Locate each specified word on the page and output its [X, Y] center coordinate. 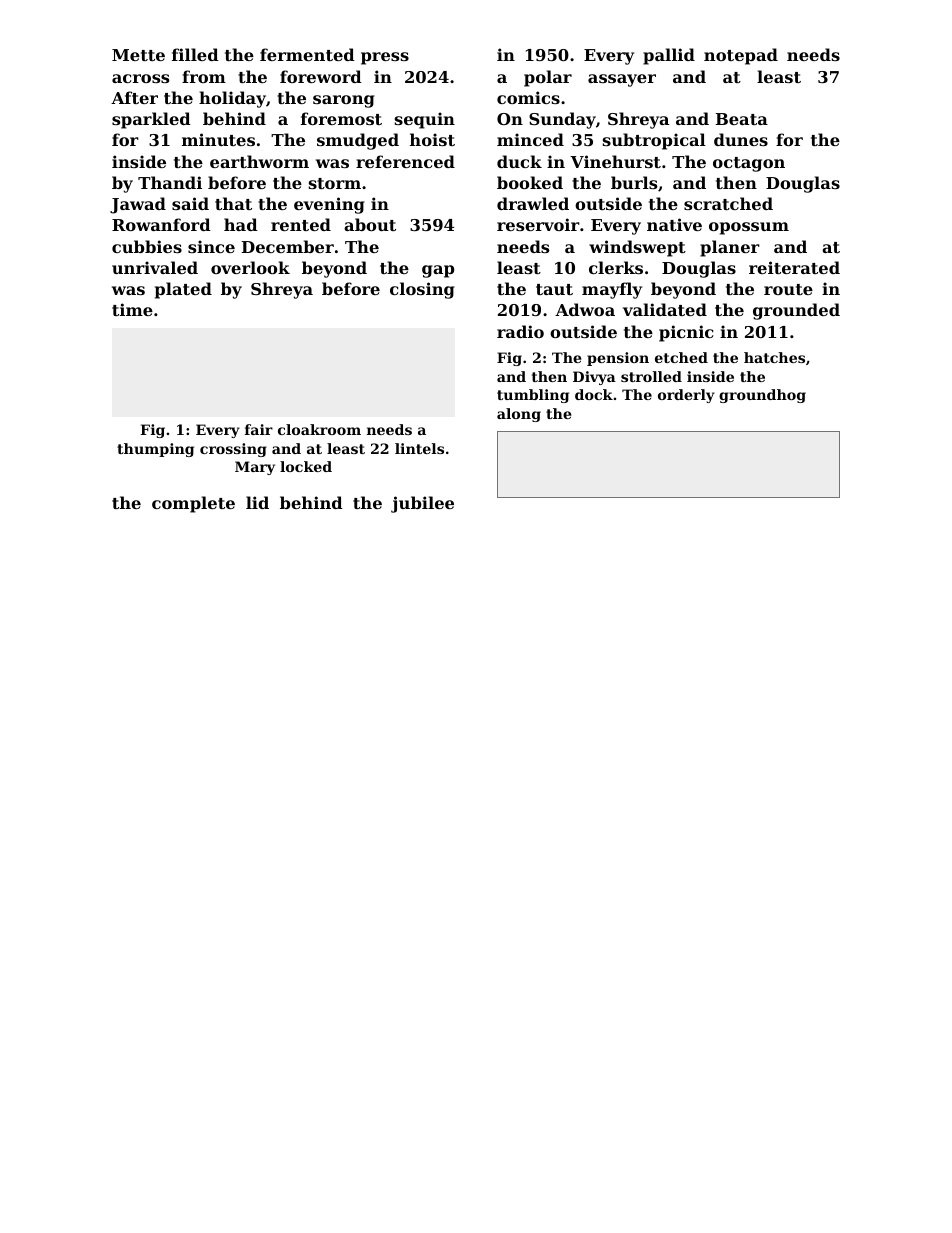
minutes [218, 139]
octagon [749, 164]
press [385, 58]
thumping [155, 450]
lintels [419, 448]
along [519, 415]
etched [681, 357]
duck [519, 161]
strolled [651, 376]
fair [259, 429]
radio [520, 331]
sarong [344, 101]
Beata [742, 119]
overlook [250, 267]
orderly [686, 396]
